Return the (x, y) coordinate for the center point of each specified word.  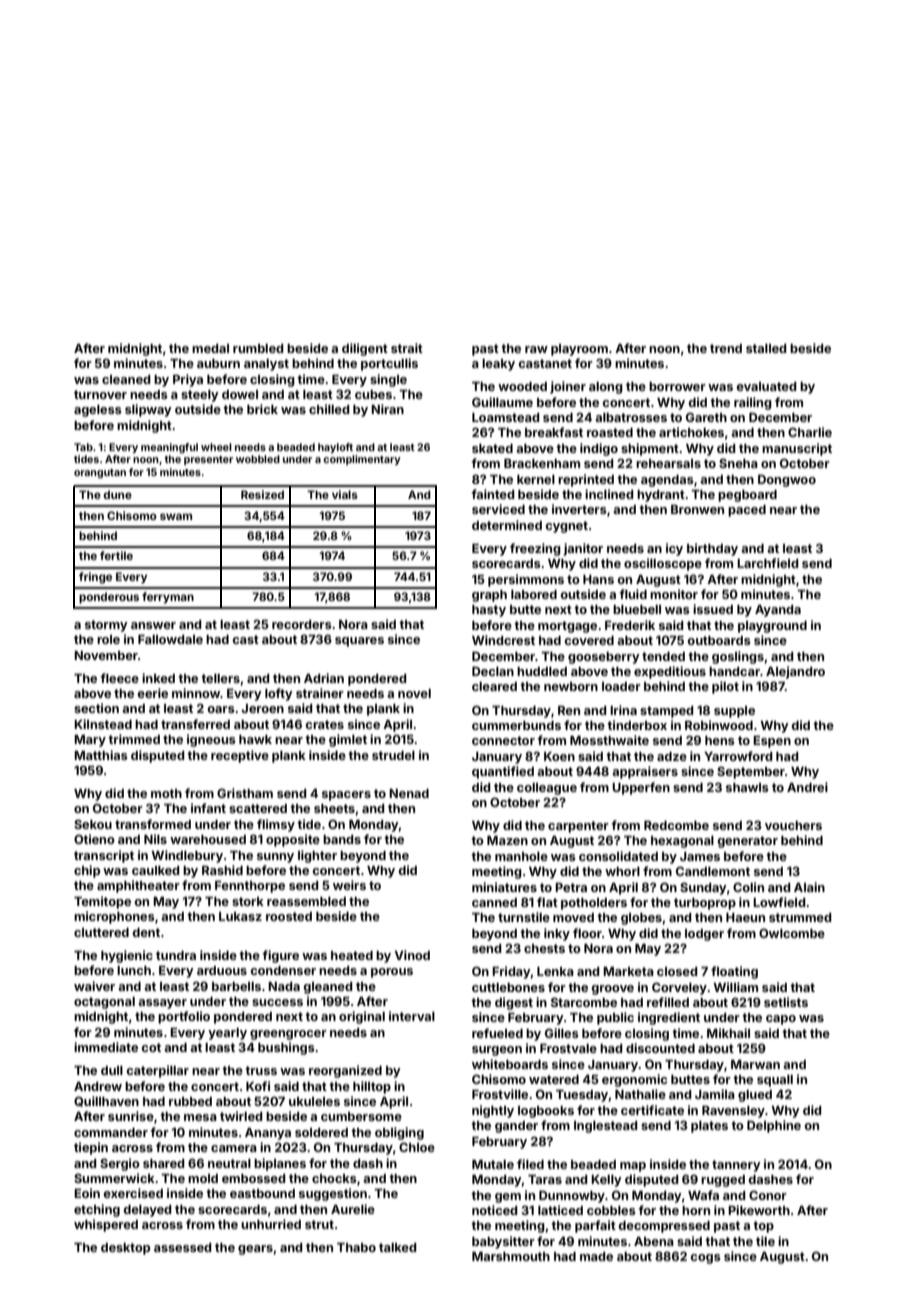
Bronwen (697, 509)
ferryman (168, 598)
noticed (495, 1210)
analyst (266, 365)
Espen (772, 742)
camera (234, 1148)
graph (489, 596)
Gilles (562, 1033)
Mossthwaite (609, 740)
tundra (176, 955)
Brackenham (542, 463)
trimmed (134, 739)
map (633, 1167)
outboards (719, 640)
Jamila (715, 1094)
